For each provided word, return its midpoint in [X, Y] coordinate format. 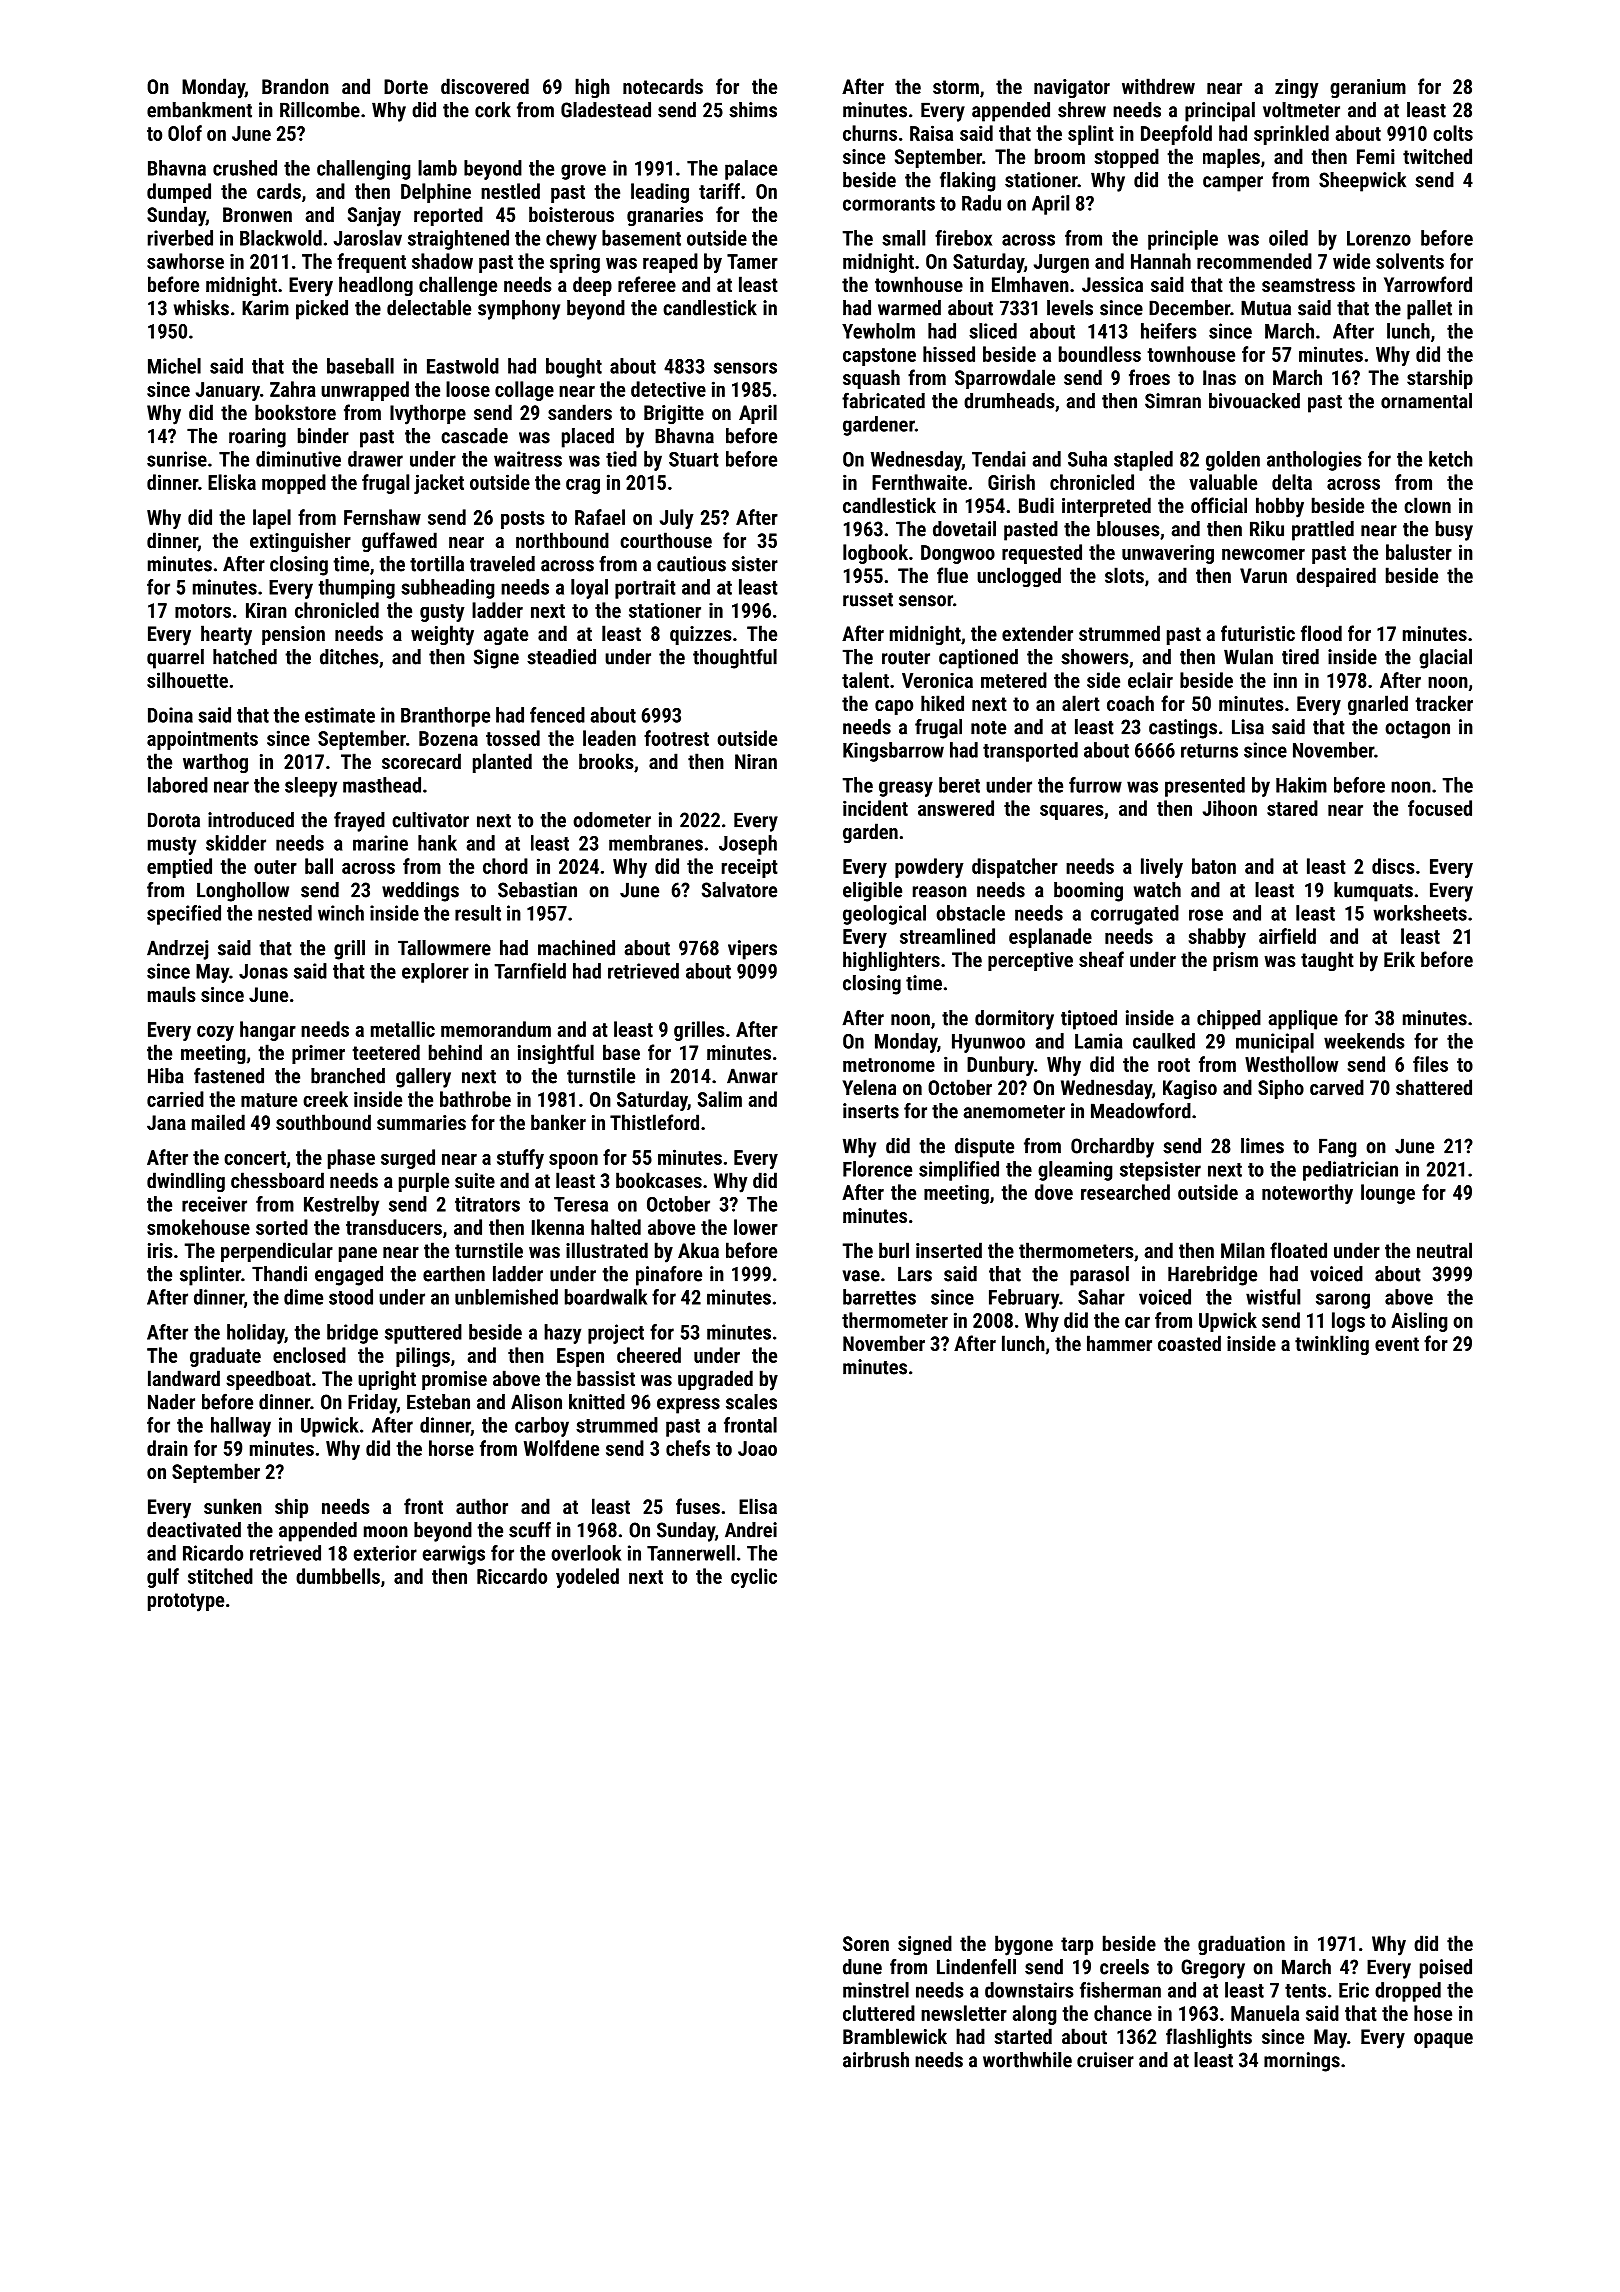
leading [660, 193]
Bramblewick [895, 2036]
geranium [1368, 88]
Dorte [406, 86]
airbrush [876, 2060]
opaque [1443, 2040]
